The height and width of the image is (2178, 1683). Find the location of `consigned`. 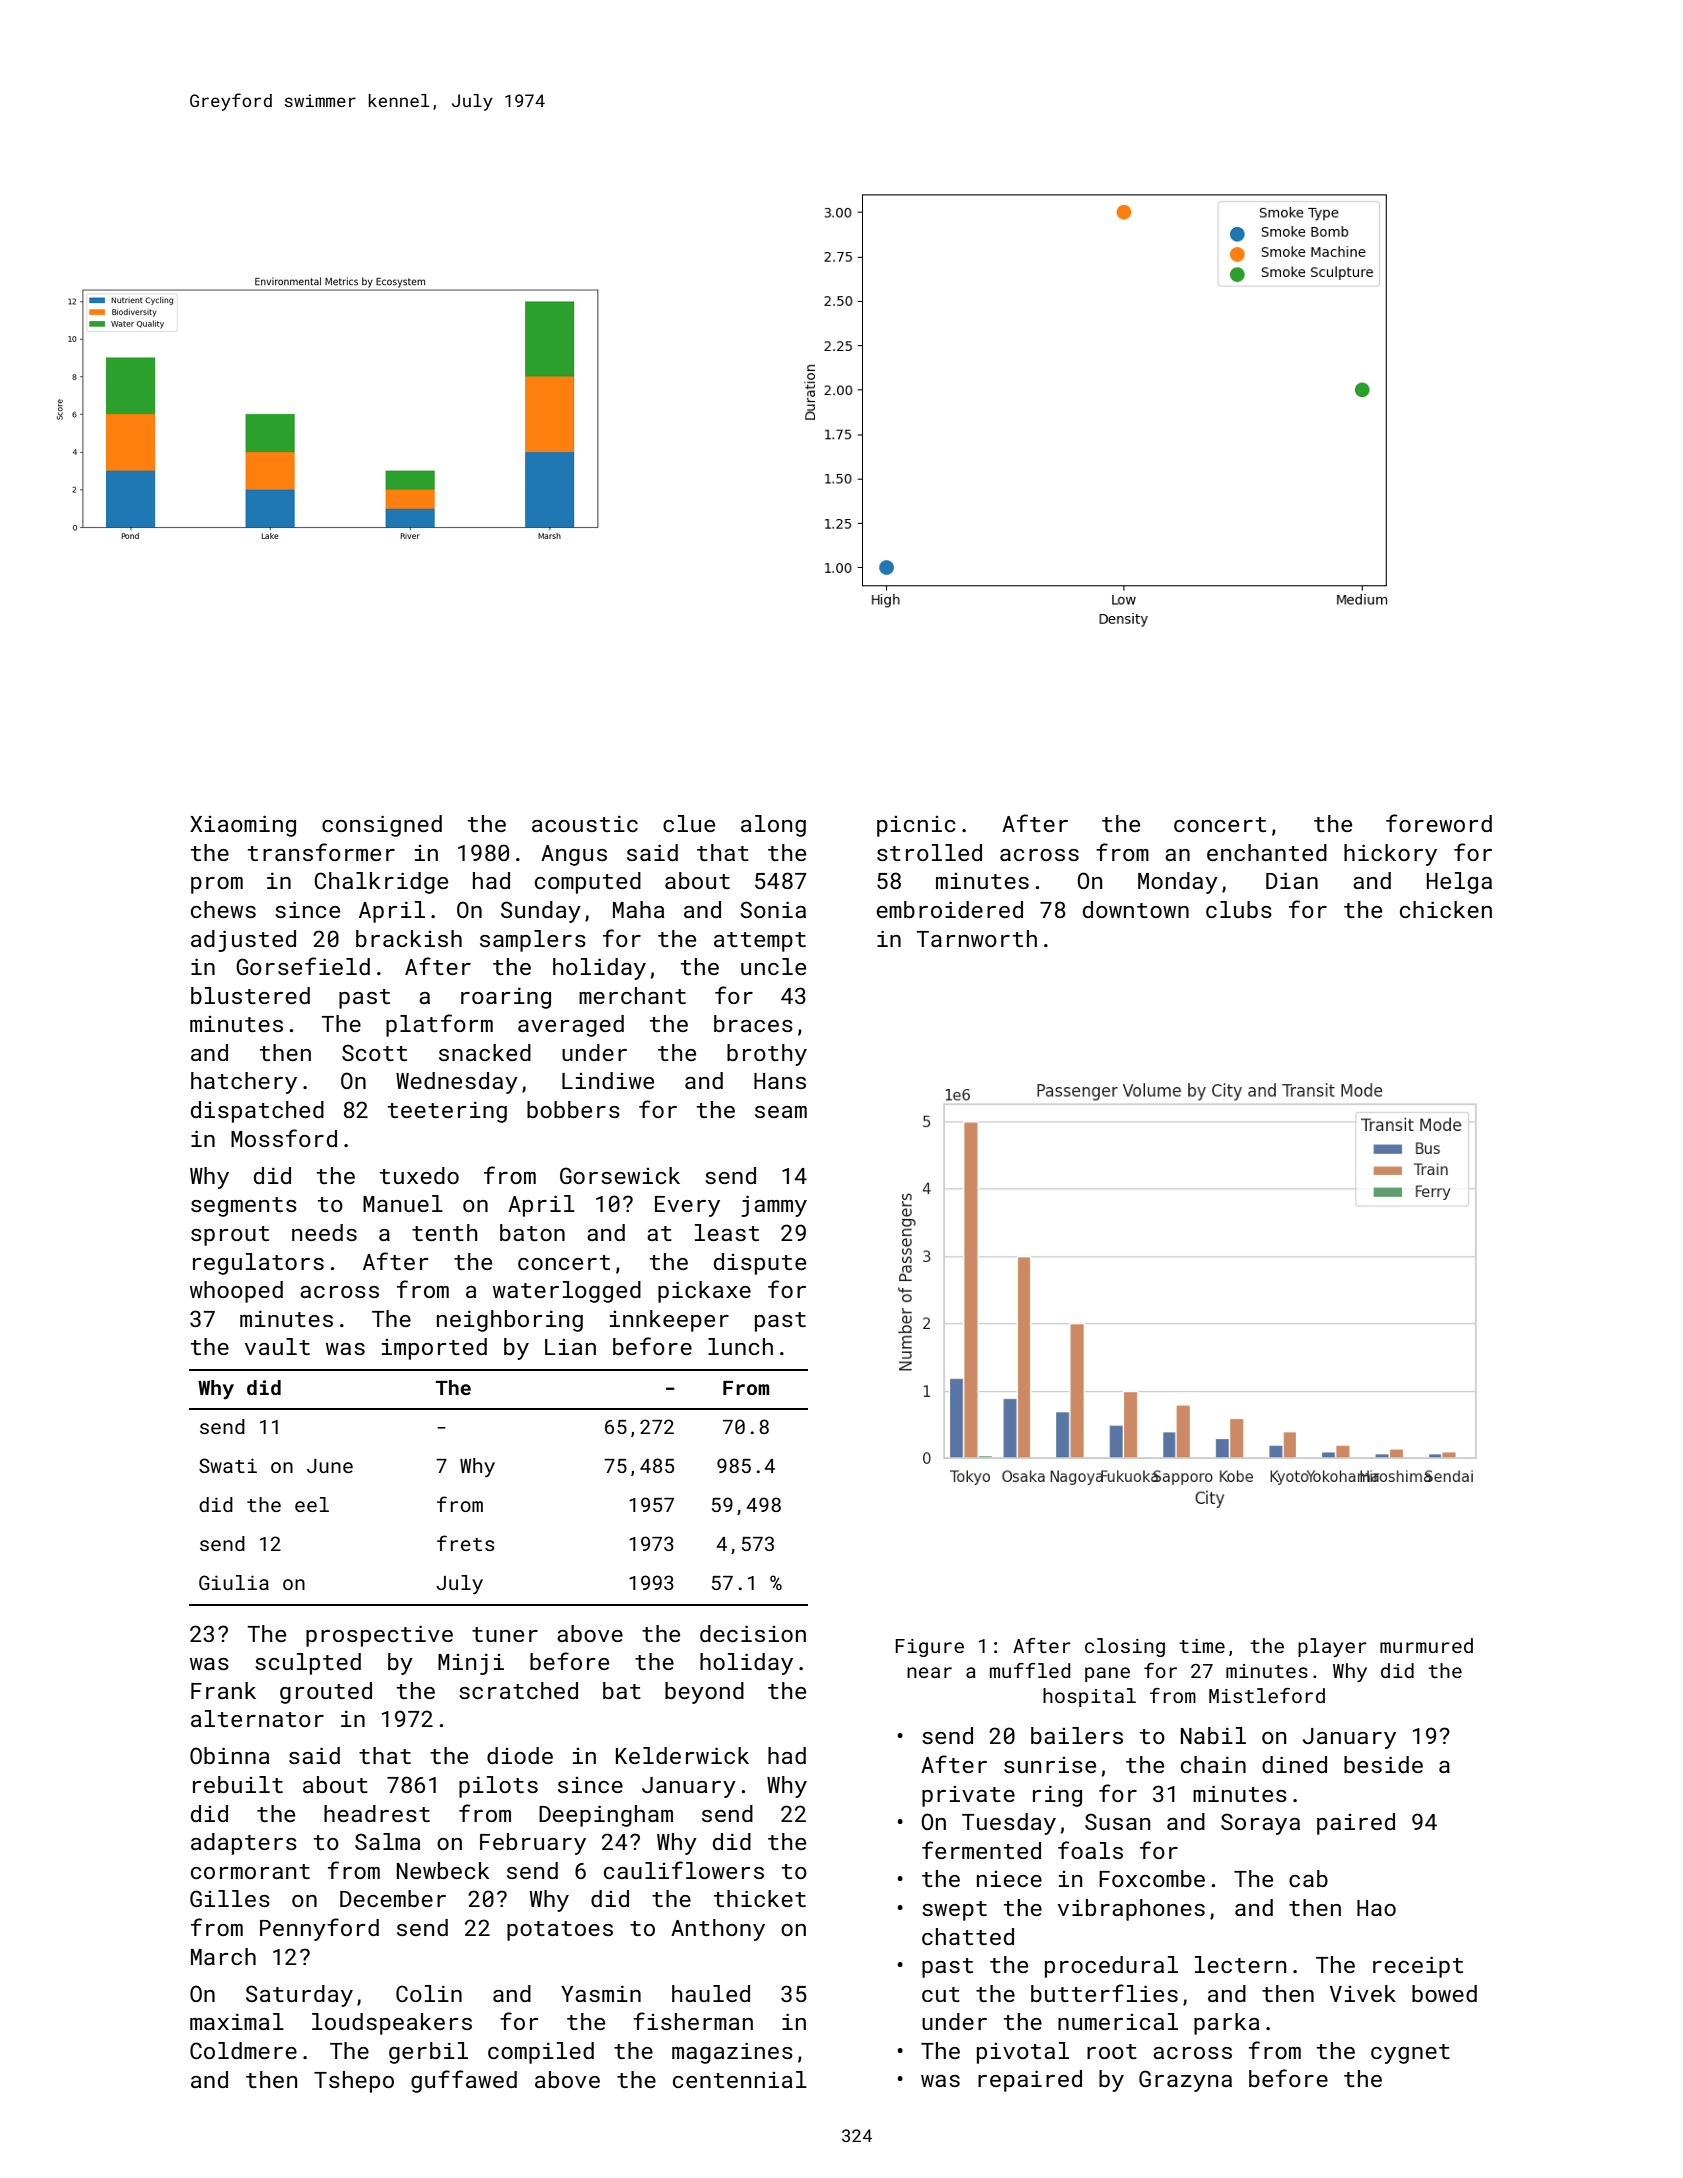

consigned is located at coordinates (382, 826).
